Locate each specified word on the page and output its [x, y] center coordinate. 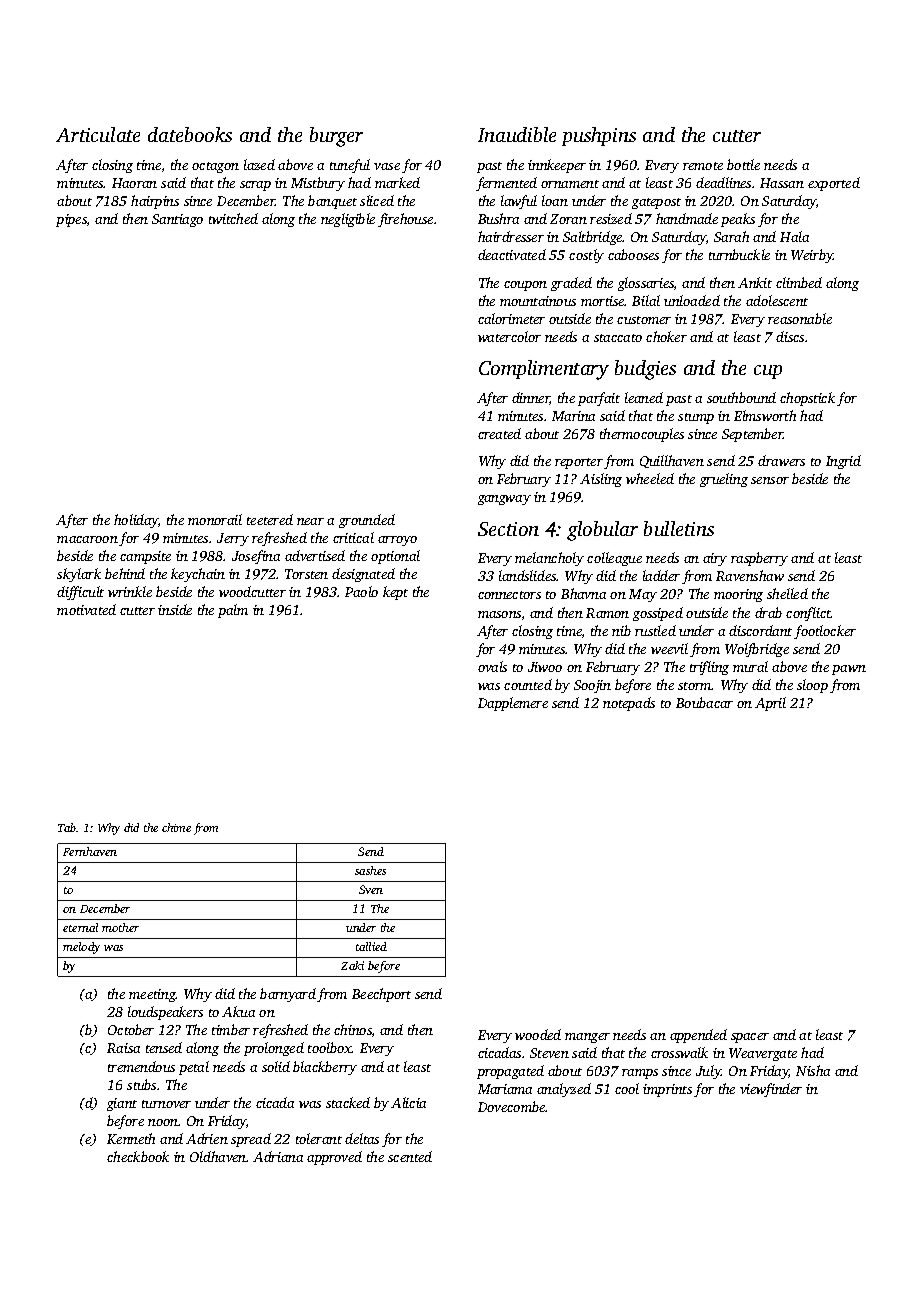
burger [336, 137]
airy [715, 559]
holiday [136, 521]
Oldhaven [218, 1156]
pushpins [599, 136]
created [499, 433]
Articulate [98, 134]
